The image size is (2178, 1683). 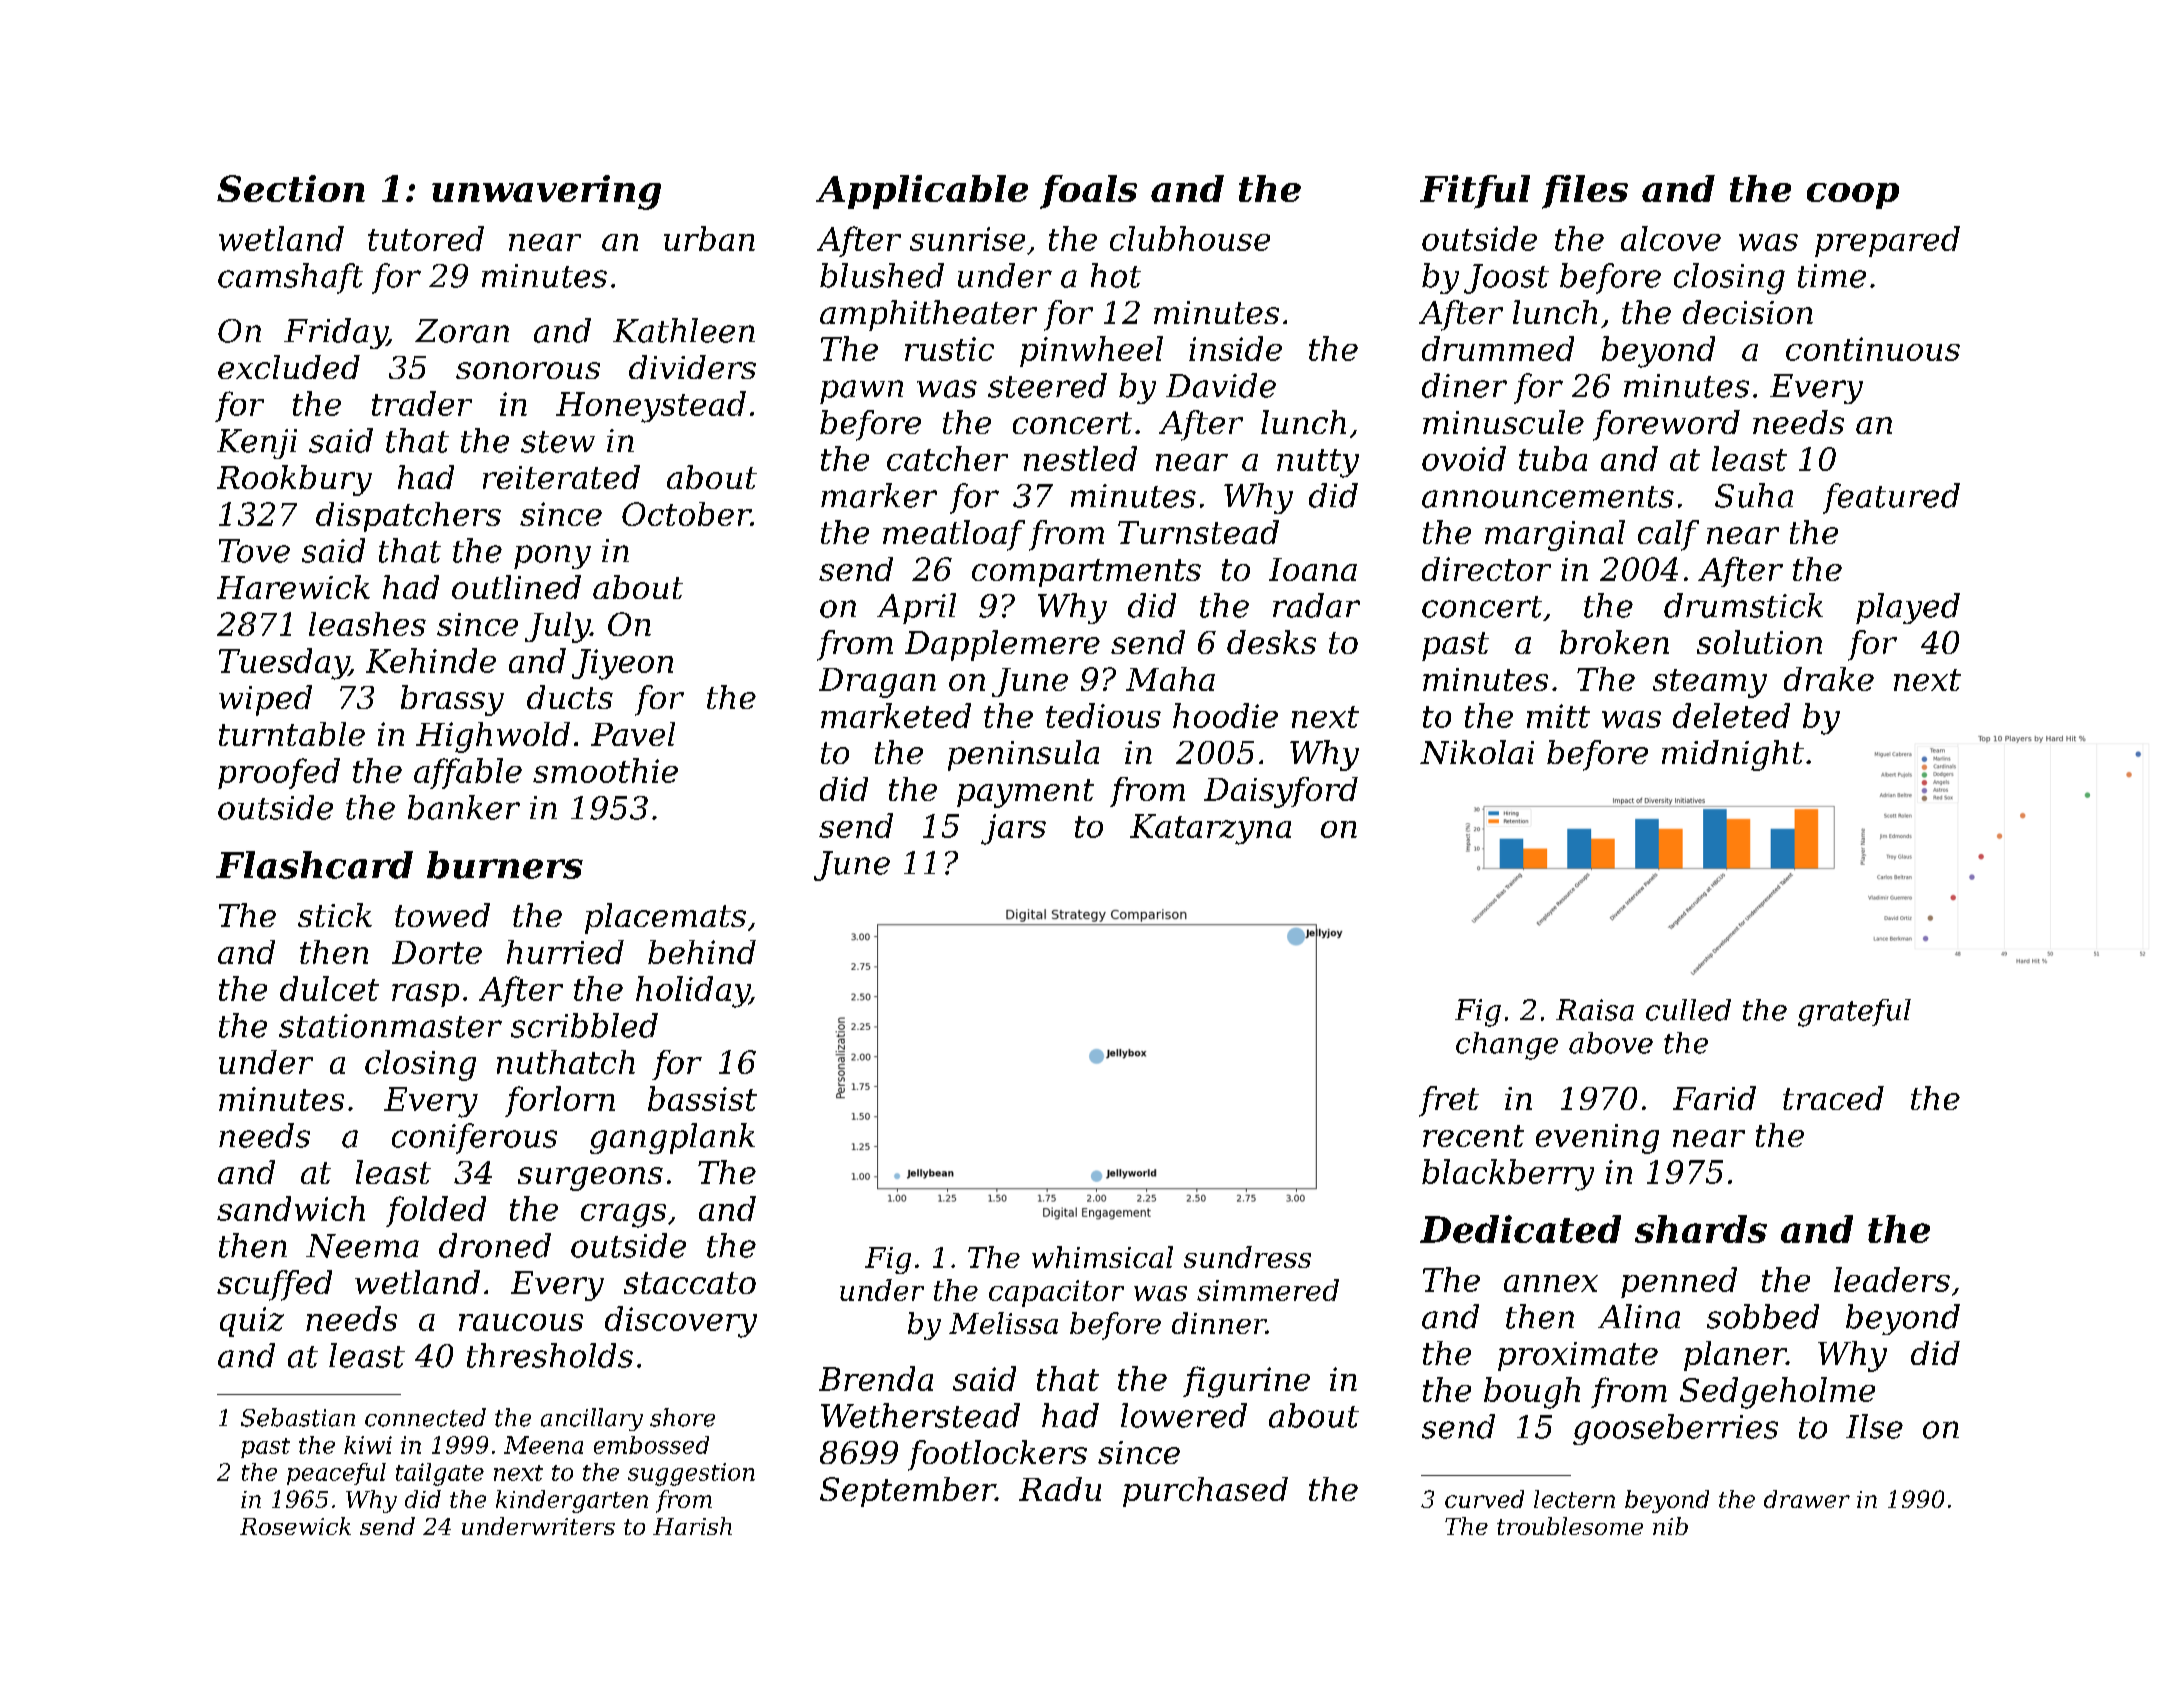 What do you see at coordinates (1086, 573) in the image?
I see `compartments` at bounding box center [1086, 573].
